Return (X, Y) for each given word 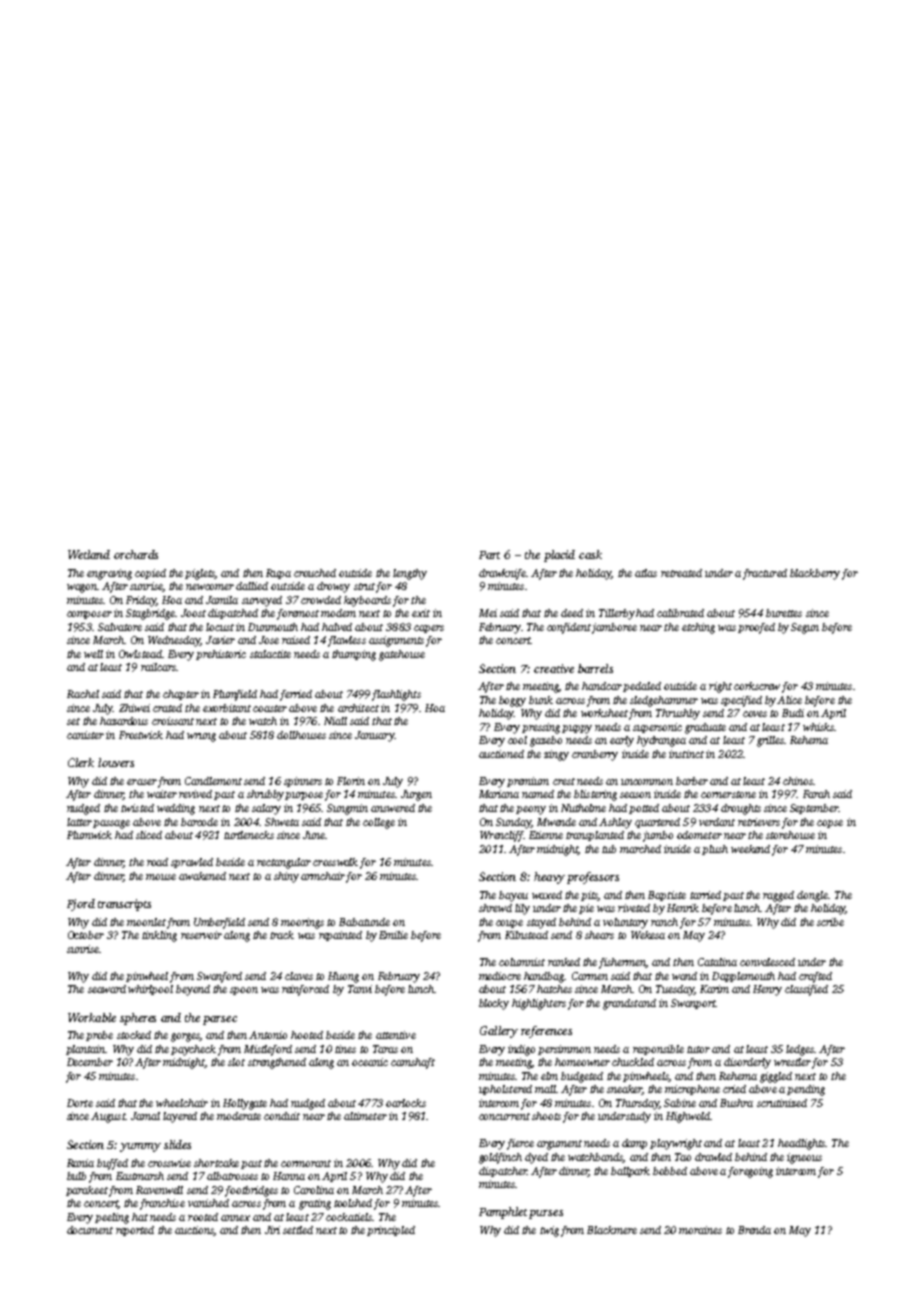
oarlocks (406, 1103)
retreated (681, 573)
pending (806, 1090)
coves (755, 714)
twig (549, 1231)
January (374, 736)
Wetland (89, 554)
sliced (149, 835)
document (90, 1230)
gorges (185, 1037)
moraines (700, 1230)
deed (572, 613)
